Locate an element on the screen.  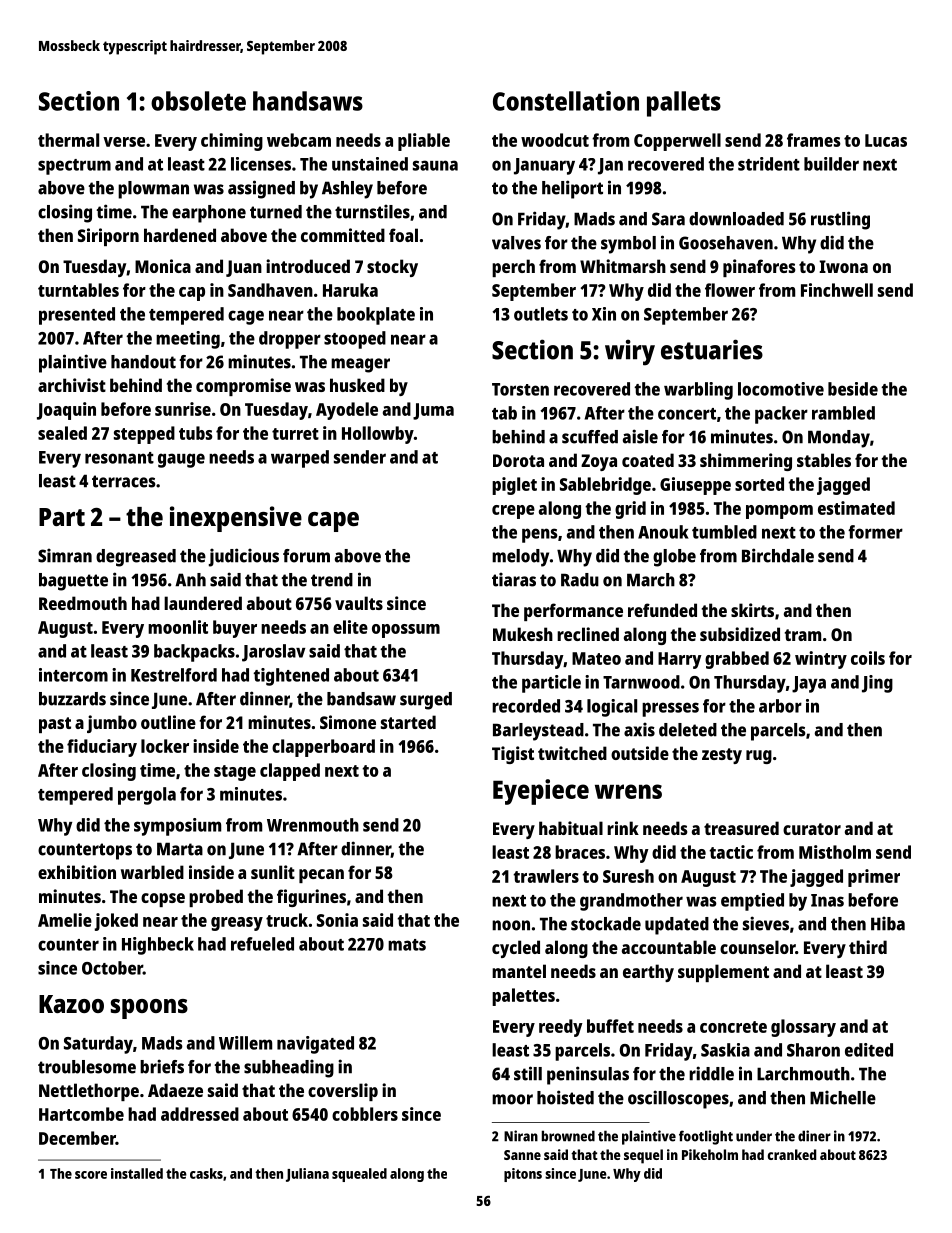
tactic is located at coordinates (731, 852).
